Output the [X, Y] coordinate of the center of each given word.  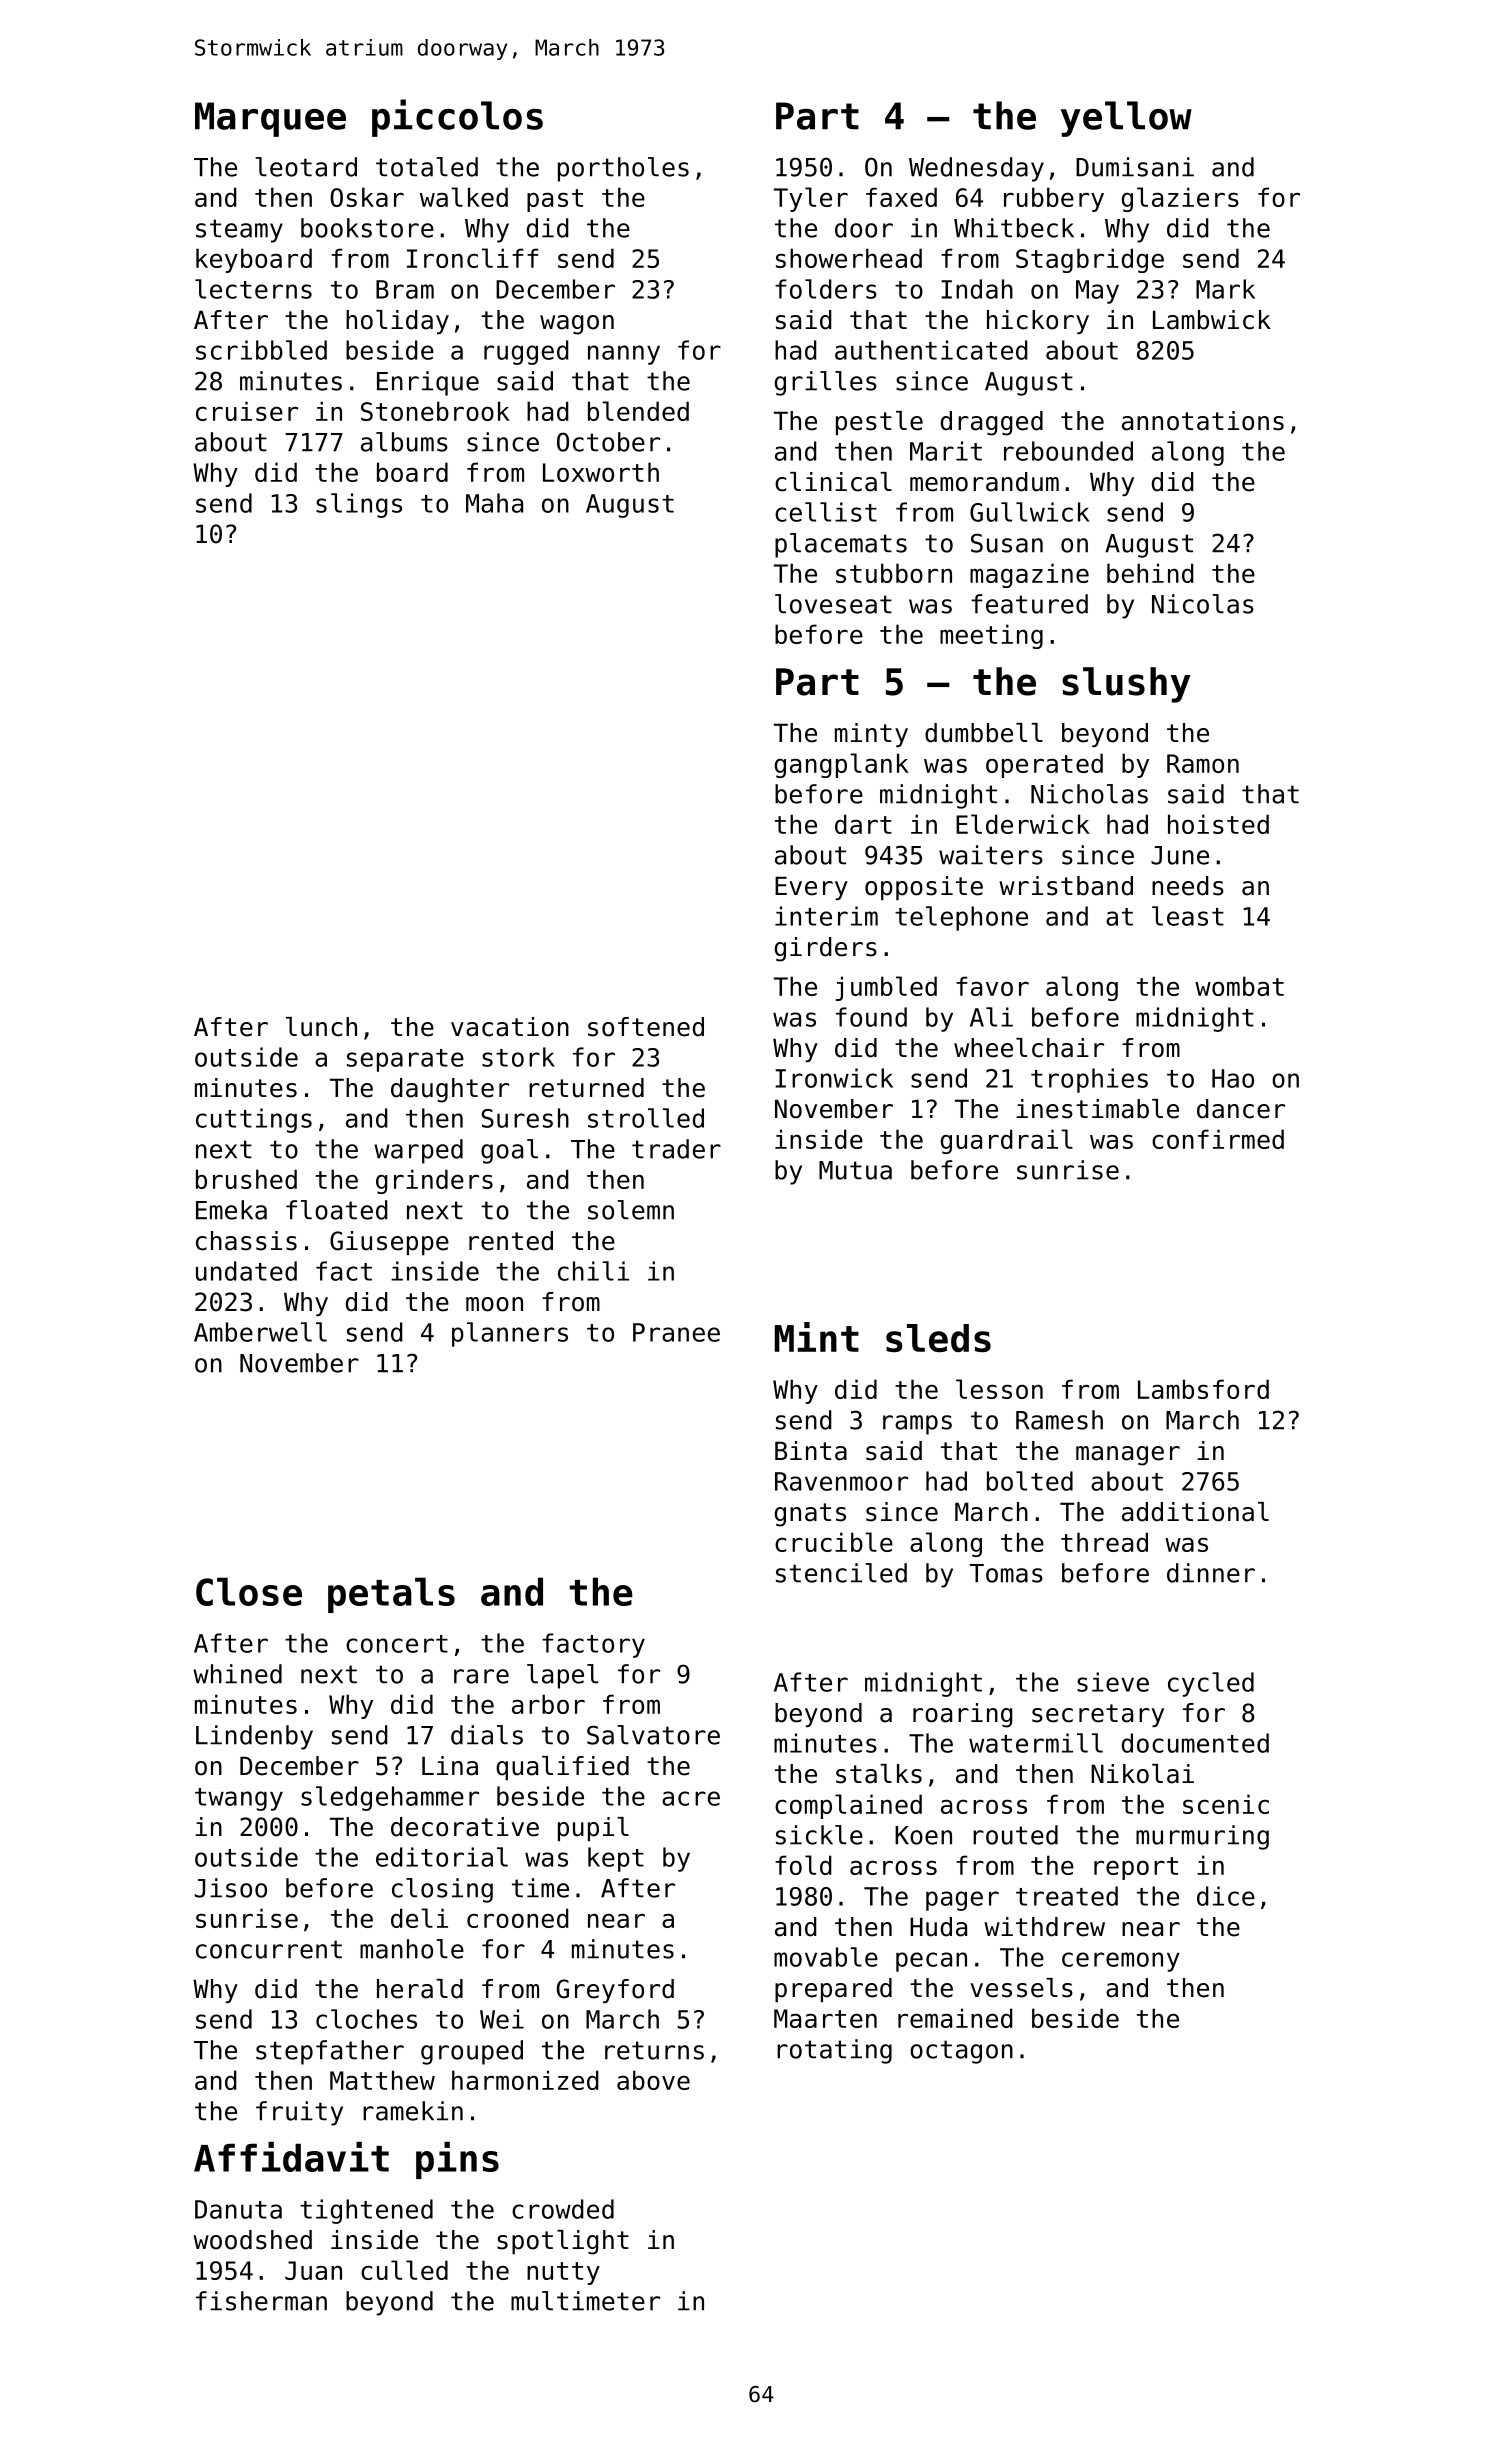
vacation [510, 1027]
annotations [1203, 421]
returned [586, 1088]
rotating [834, 2051]
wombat [1239, 986]
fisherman [261, 2301]
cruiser [247, 411]
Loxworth [601, 472]
